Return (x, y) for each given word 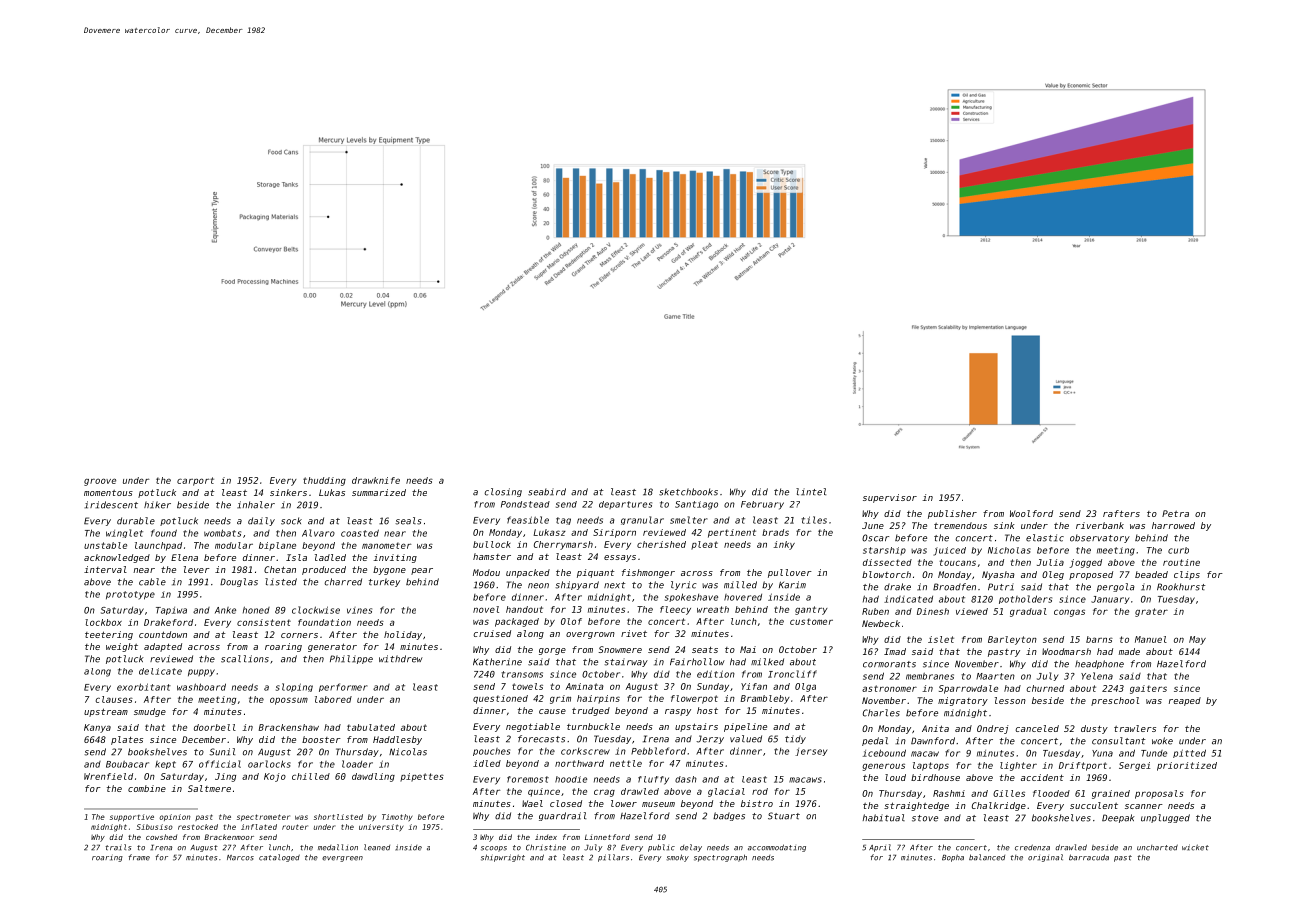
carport (195, 481)
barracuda (1089, 857)
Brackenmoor (229, 837)
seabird (547, 492)
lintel (811, 492)
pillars (613, 858)
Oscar (875, 538)
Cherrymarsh (563, 545)
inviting (395, 558)
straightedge (916, 806)
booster (321, 739)
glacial (726, 792)
